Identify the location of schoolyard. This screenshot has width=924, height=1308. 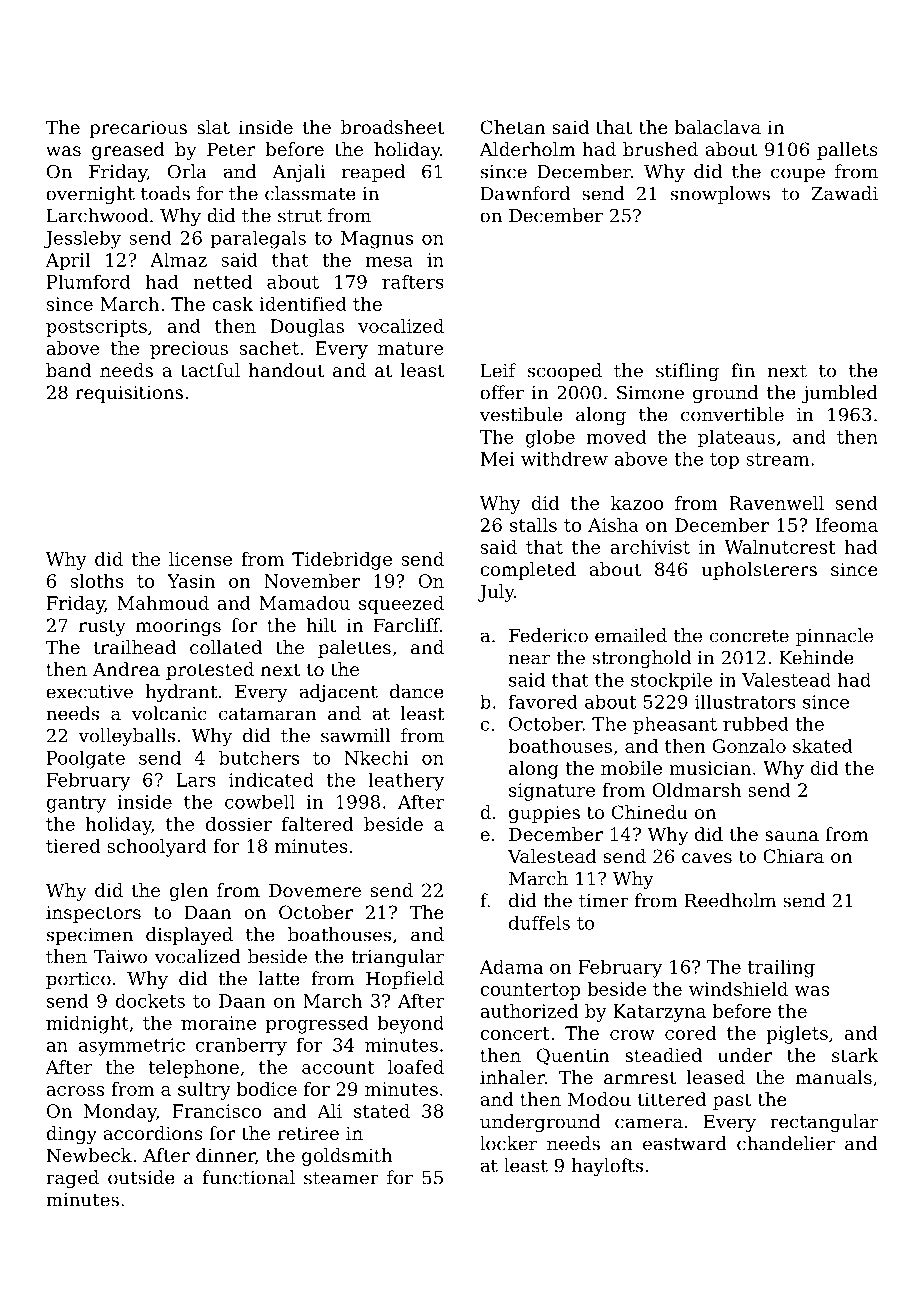
(157, 848).
